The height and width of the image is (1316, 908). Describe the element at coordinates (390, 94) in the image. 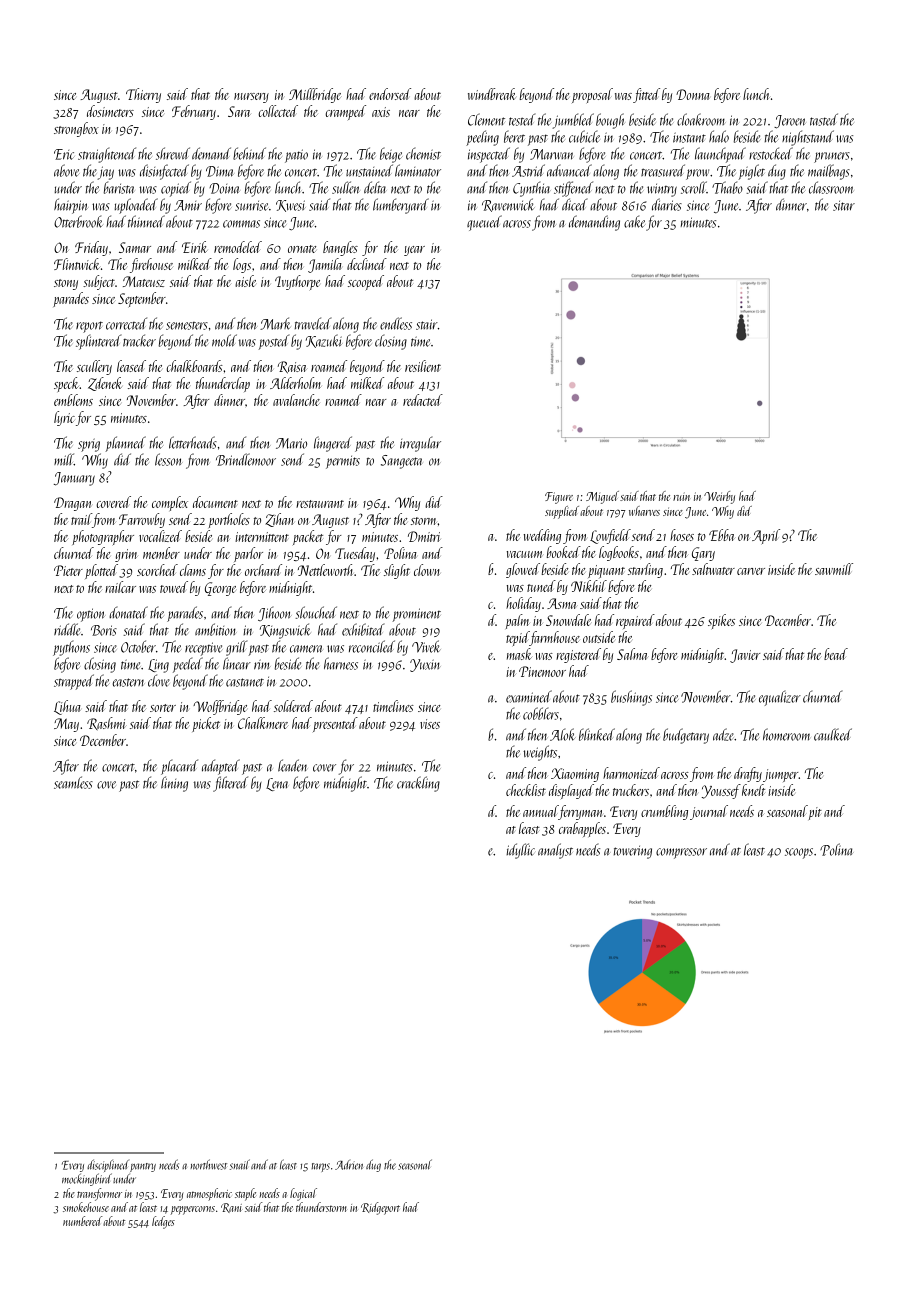

I see `endorsed` at that location.
